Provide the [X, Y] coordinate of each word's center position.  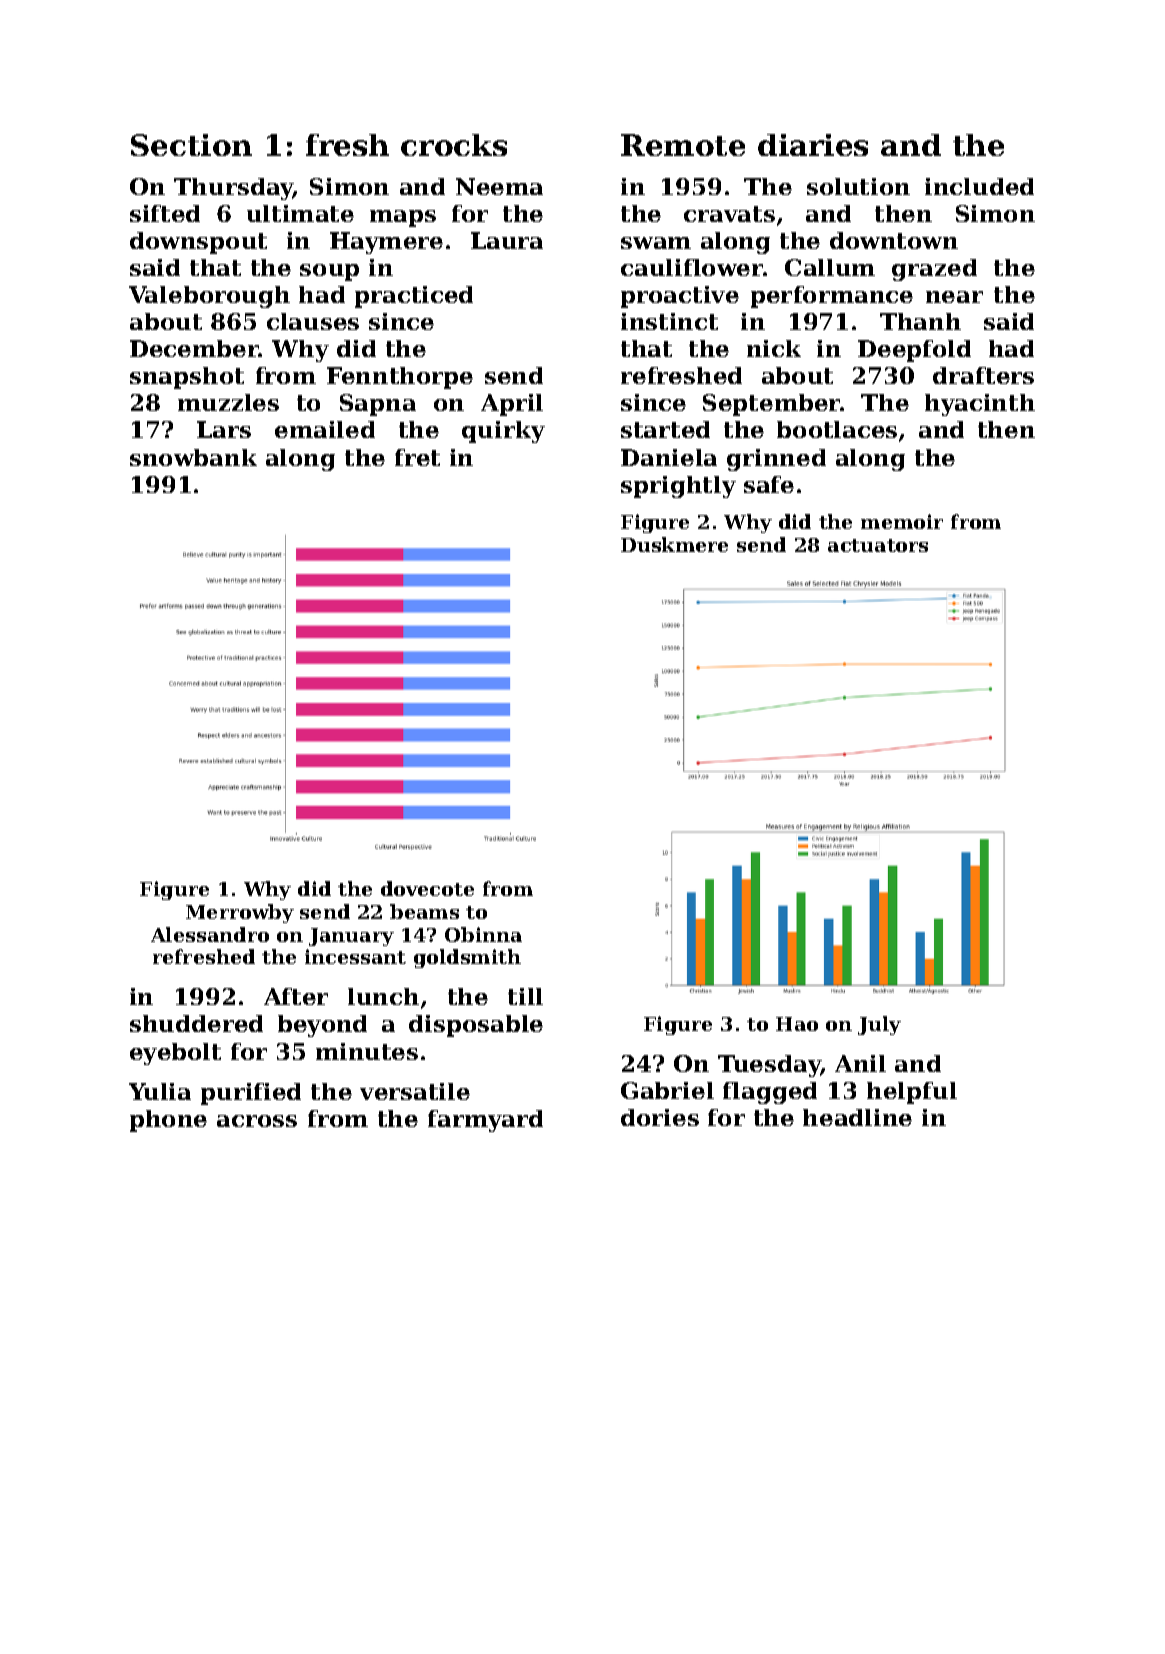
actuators [878, 545]
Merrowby [240, 913]
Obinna [483, 934]
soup [329, 272]
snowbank [193, 457]
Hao [797, 1024]
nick [774, 348]
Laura [507, 240]
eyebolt [175, 1054]
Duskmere [674, 544]
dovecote [427, 888]
